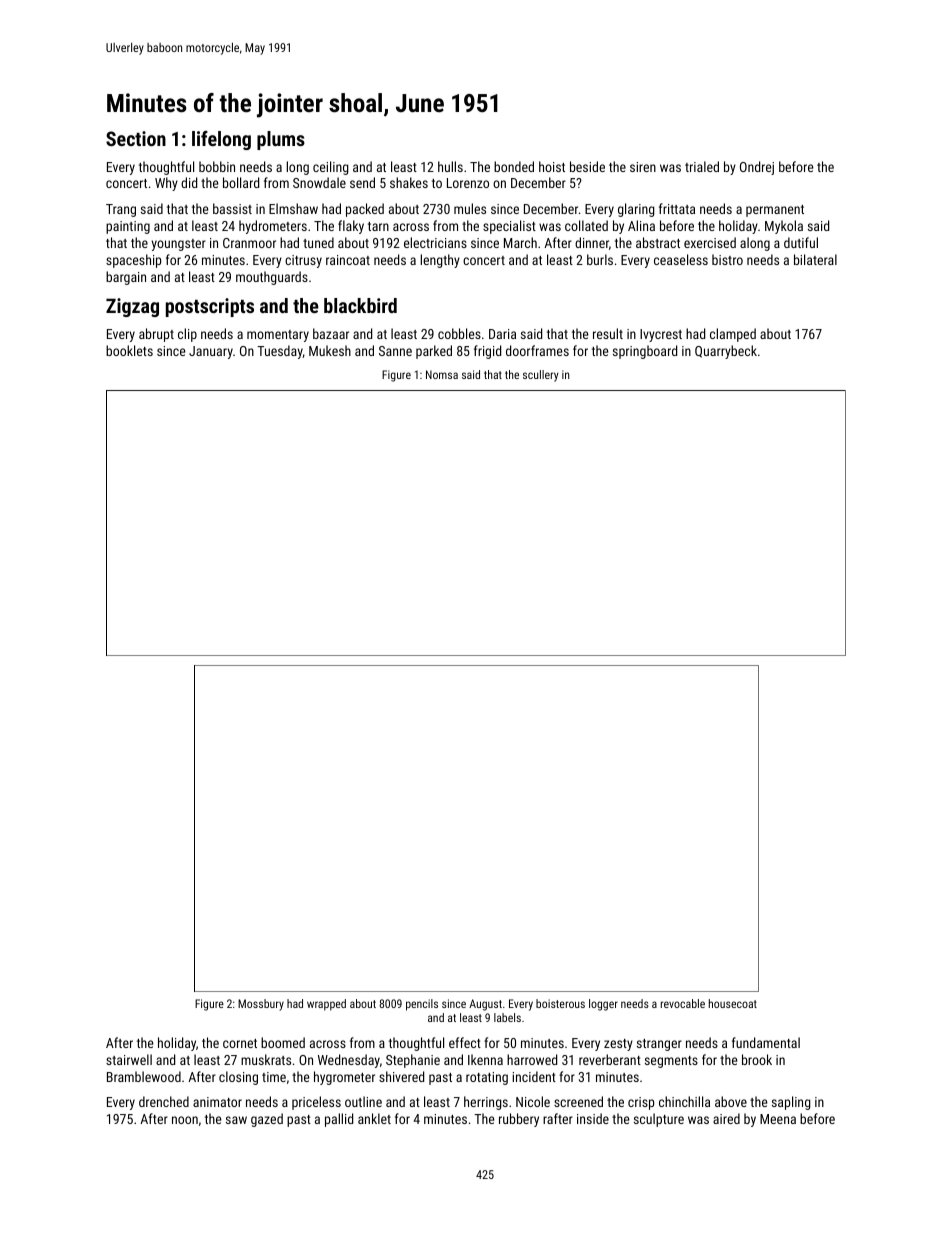  What do you see at coordinates (378, 226) in the image?
I see `tarn` at bounding box center [378, 226].
